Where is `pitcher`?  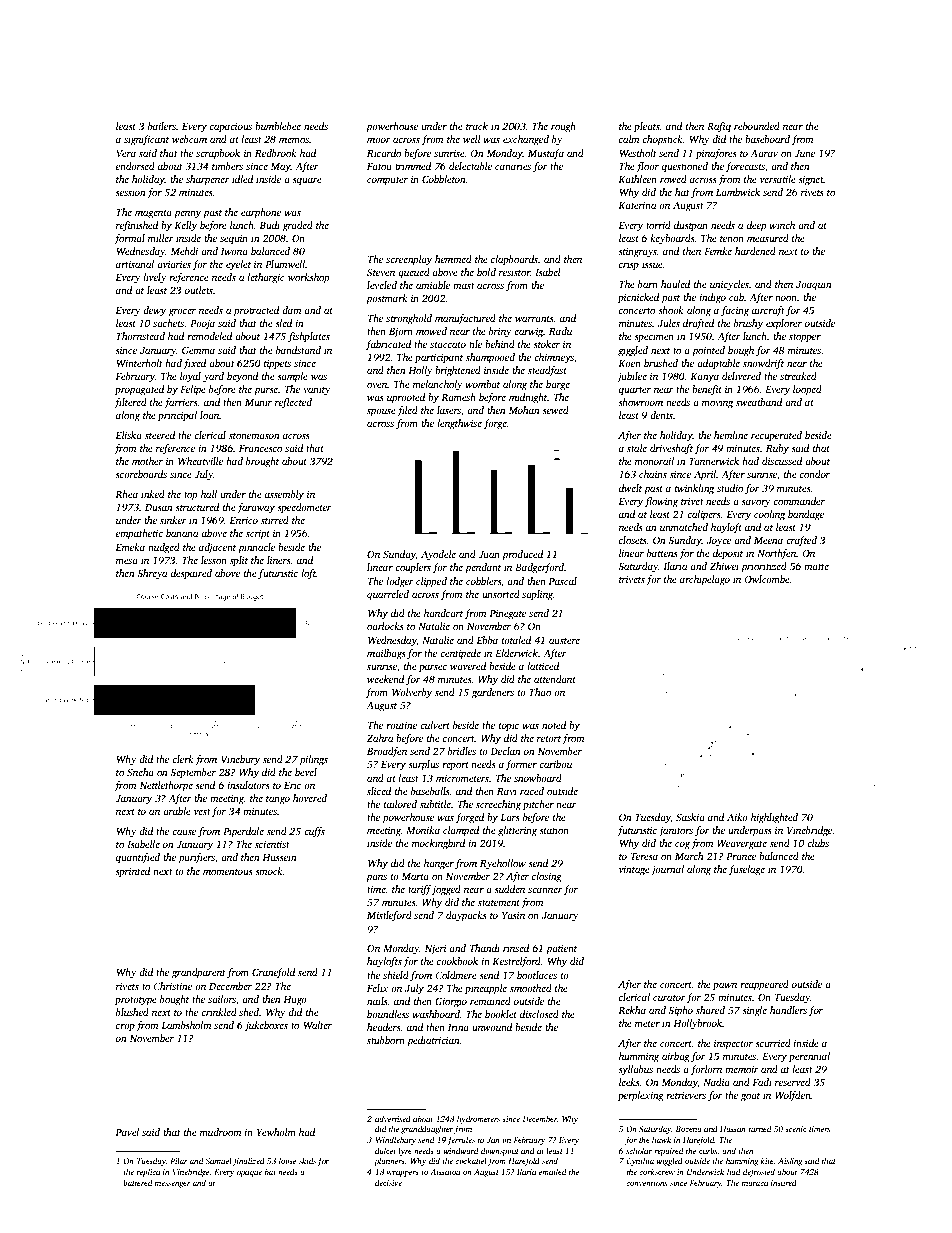 pitcher is located at coordinates (538, 805).
